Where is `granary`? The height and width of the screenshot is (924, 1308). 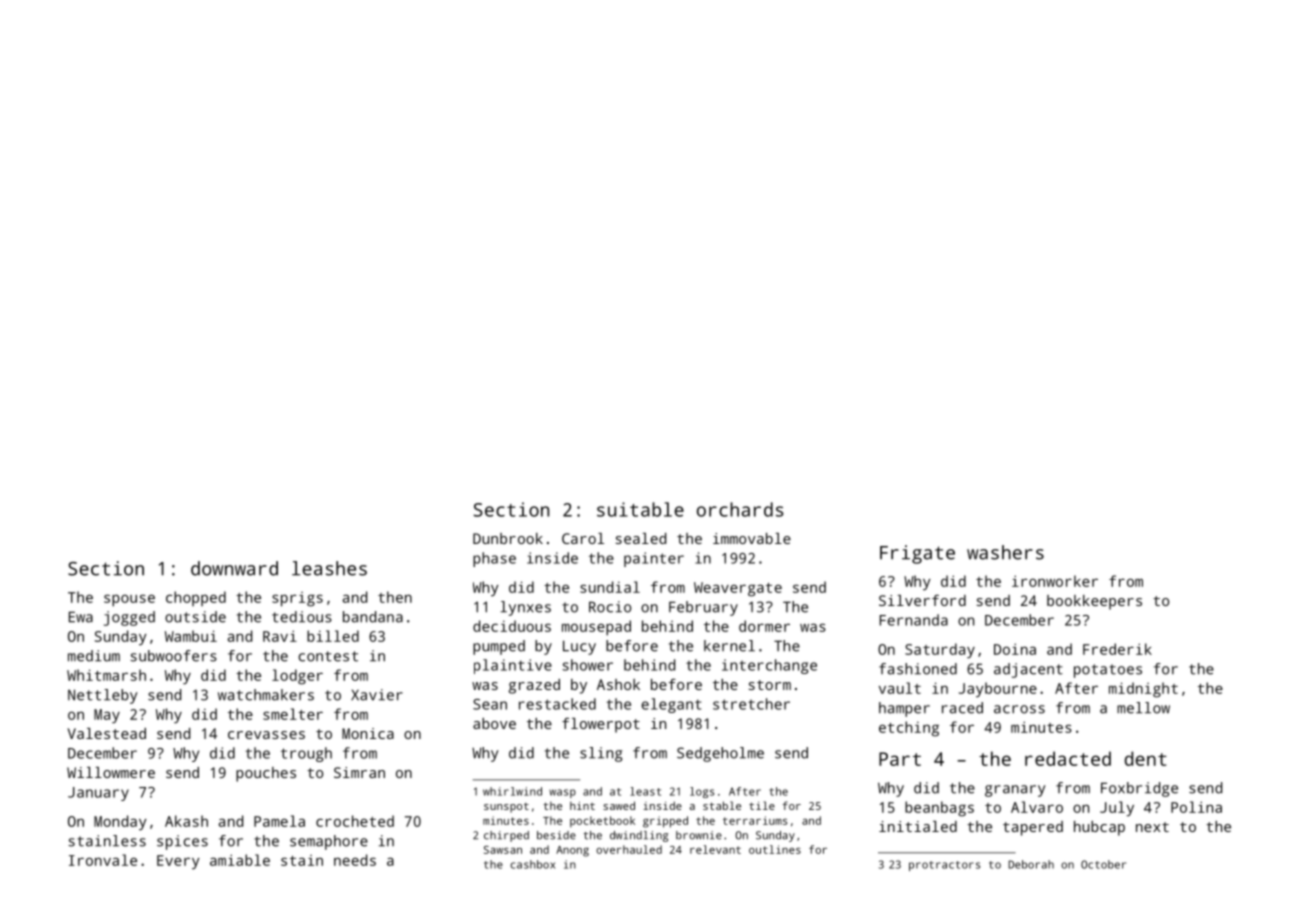
granary is located at coordinates (1015, 791).
